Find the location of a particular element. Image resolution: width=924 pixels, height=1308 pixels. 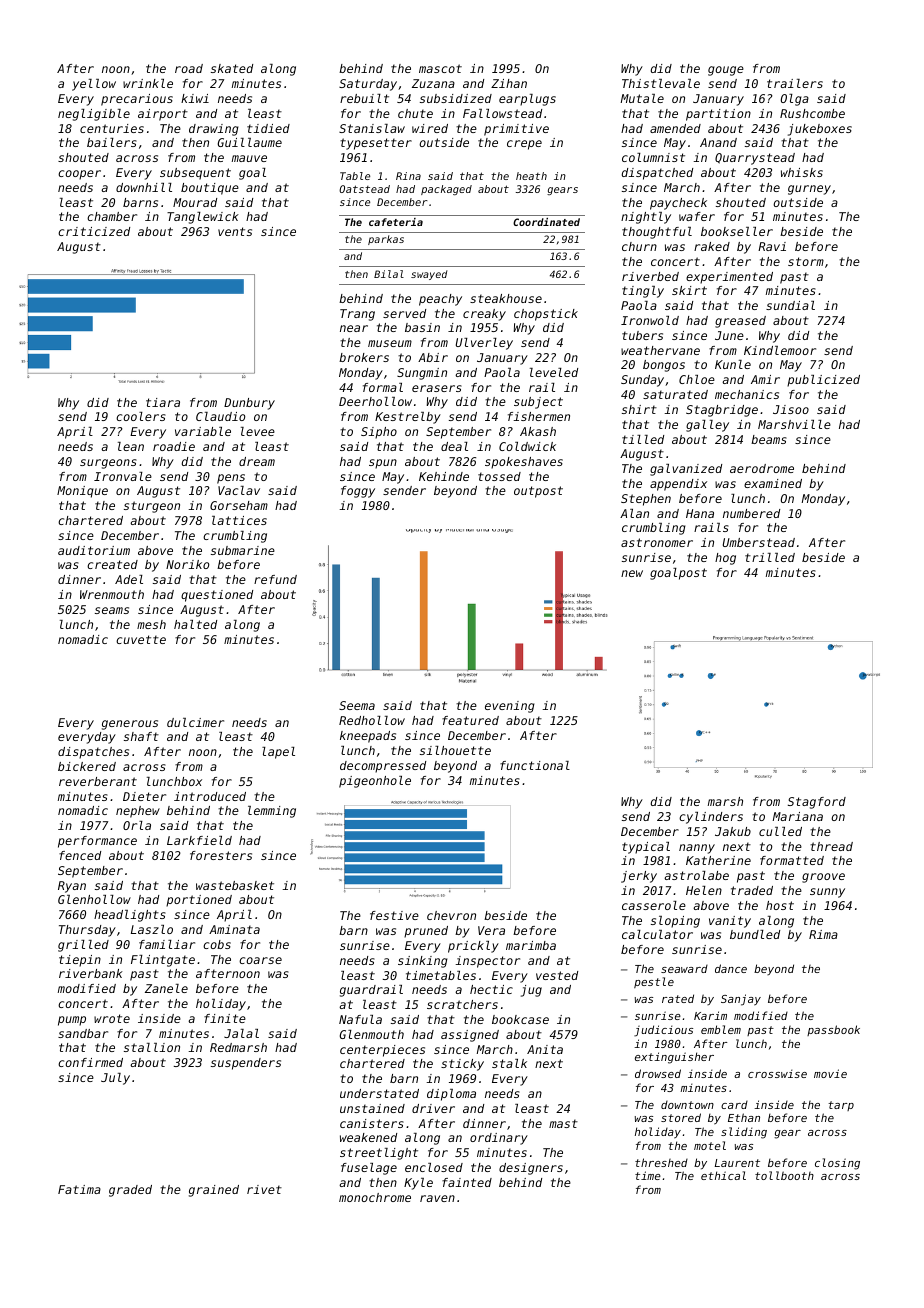

mascot is located at coordinates (440, 68).
